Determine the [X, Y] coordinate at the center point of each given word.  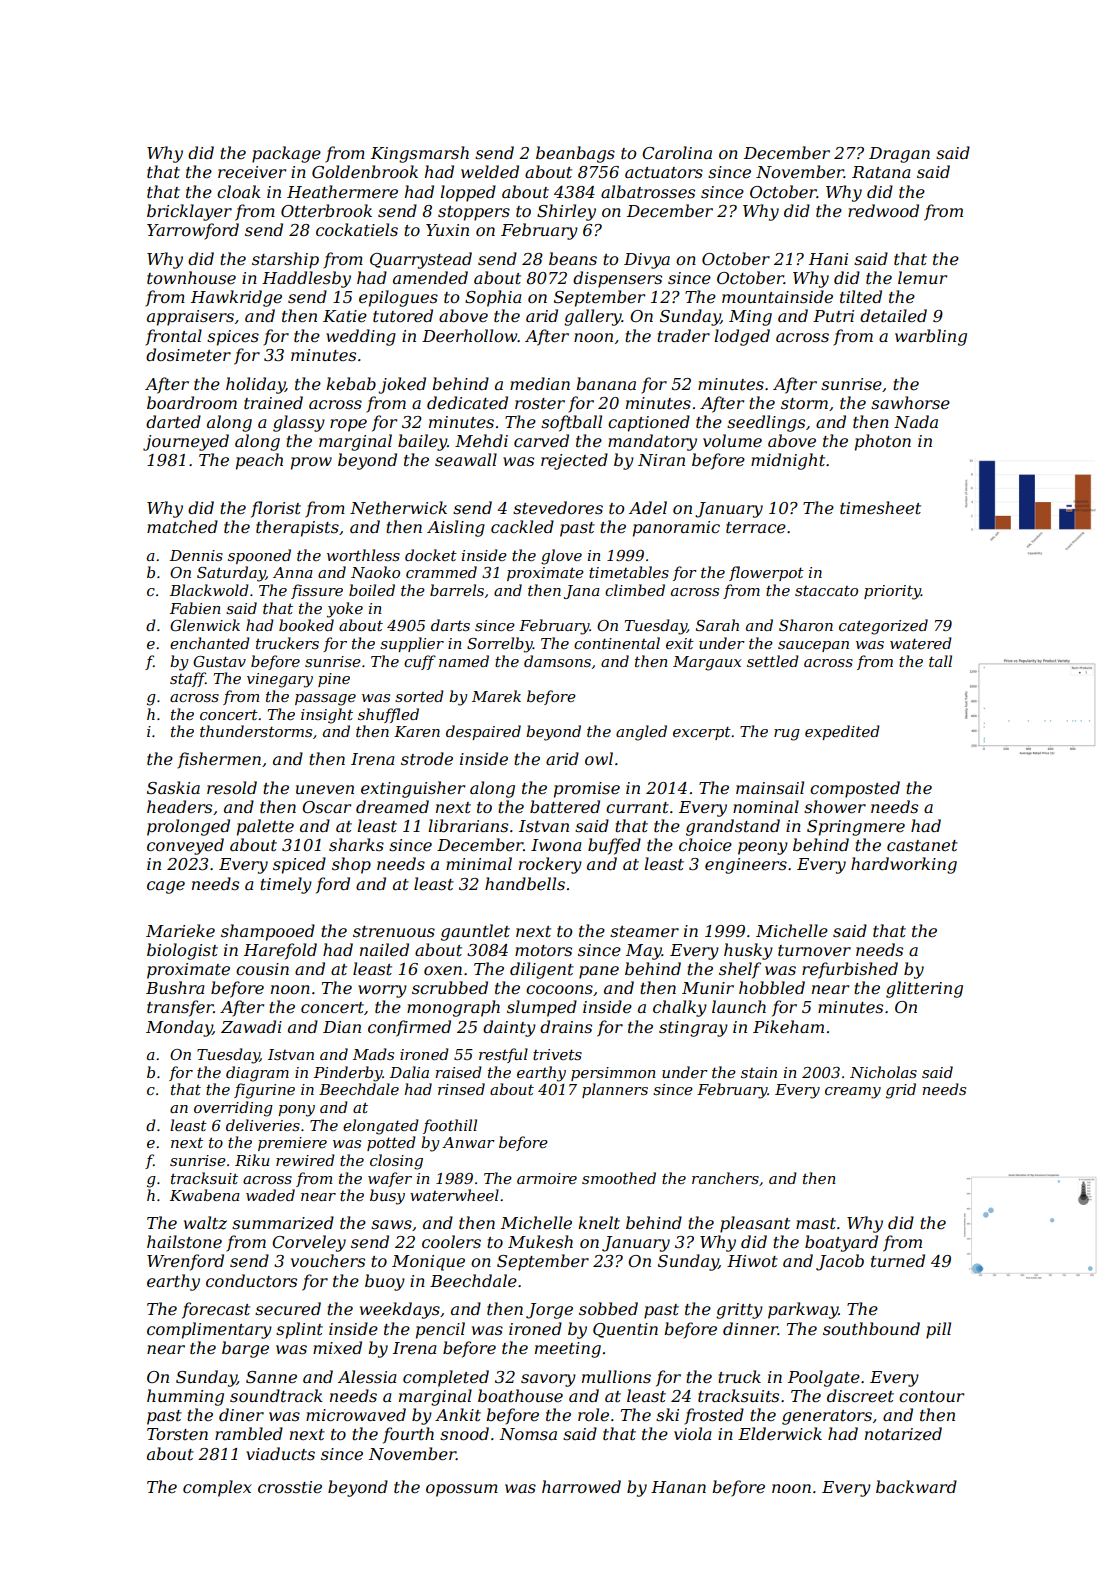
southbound [871, 1328]
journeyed [186, 442]
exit [680, 643]
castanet [922, 845]
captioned [649, 423]
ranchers [725, 1178]
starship [285, 260]
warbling [931, 337]
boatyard [841, 1243]
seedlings [766, 423]
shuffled [388, 715]
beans [573, 258]
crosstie [290, 1487]
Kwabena [205, 1195]
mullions [616, 1376]
